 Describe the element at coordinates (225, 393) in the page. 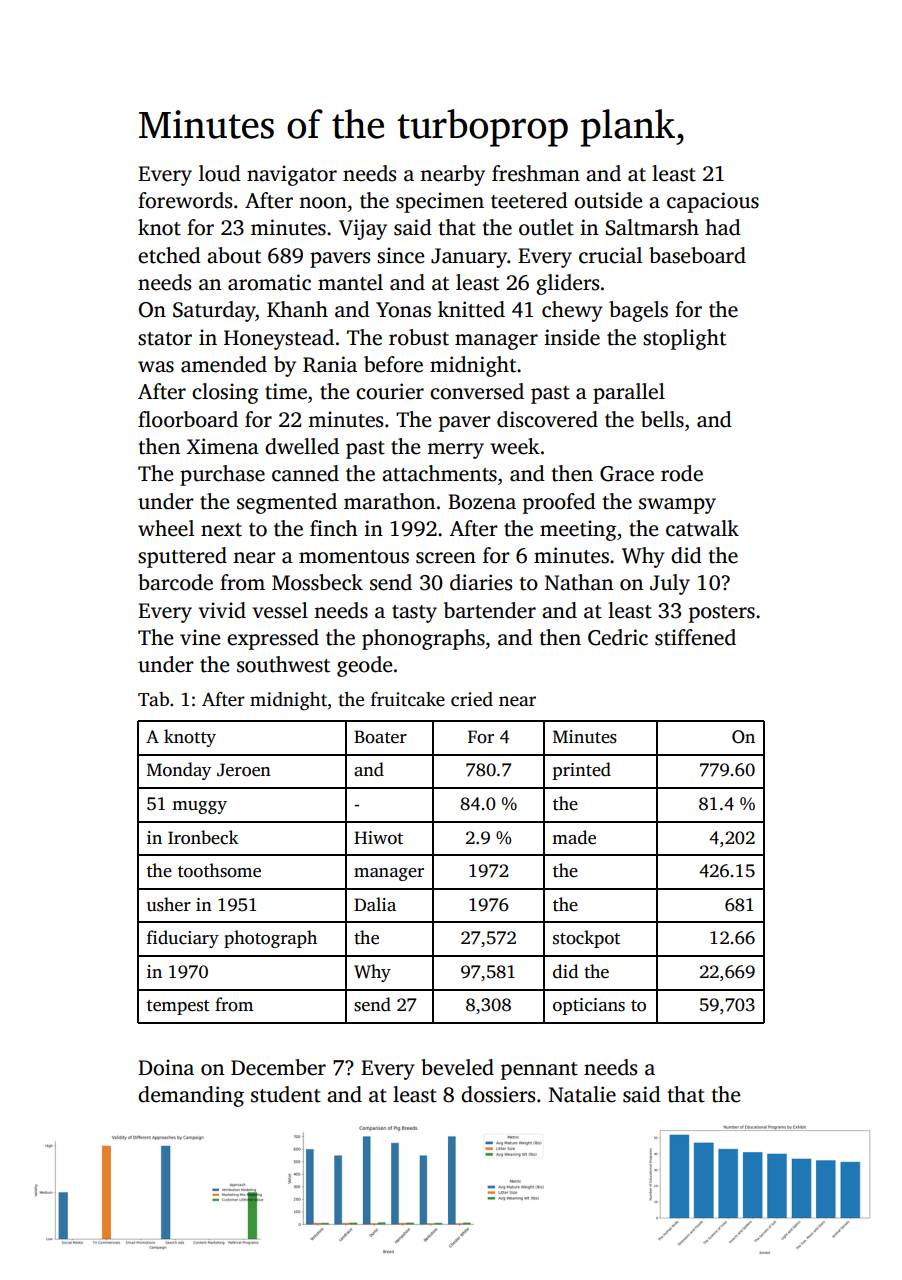

I see `closing` at that location.
